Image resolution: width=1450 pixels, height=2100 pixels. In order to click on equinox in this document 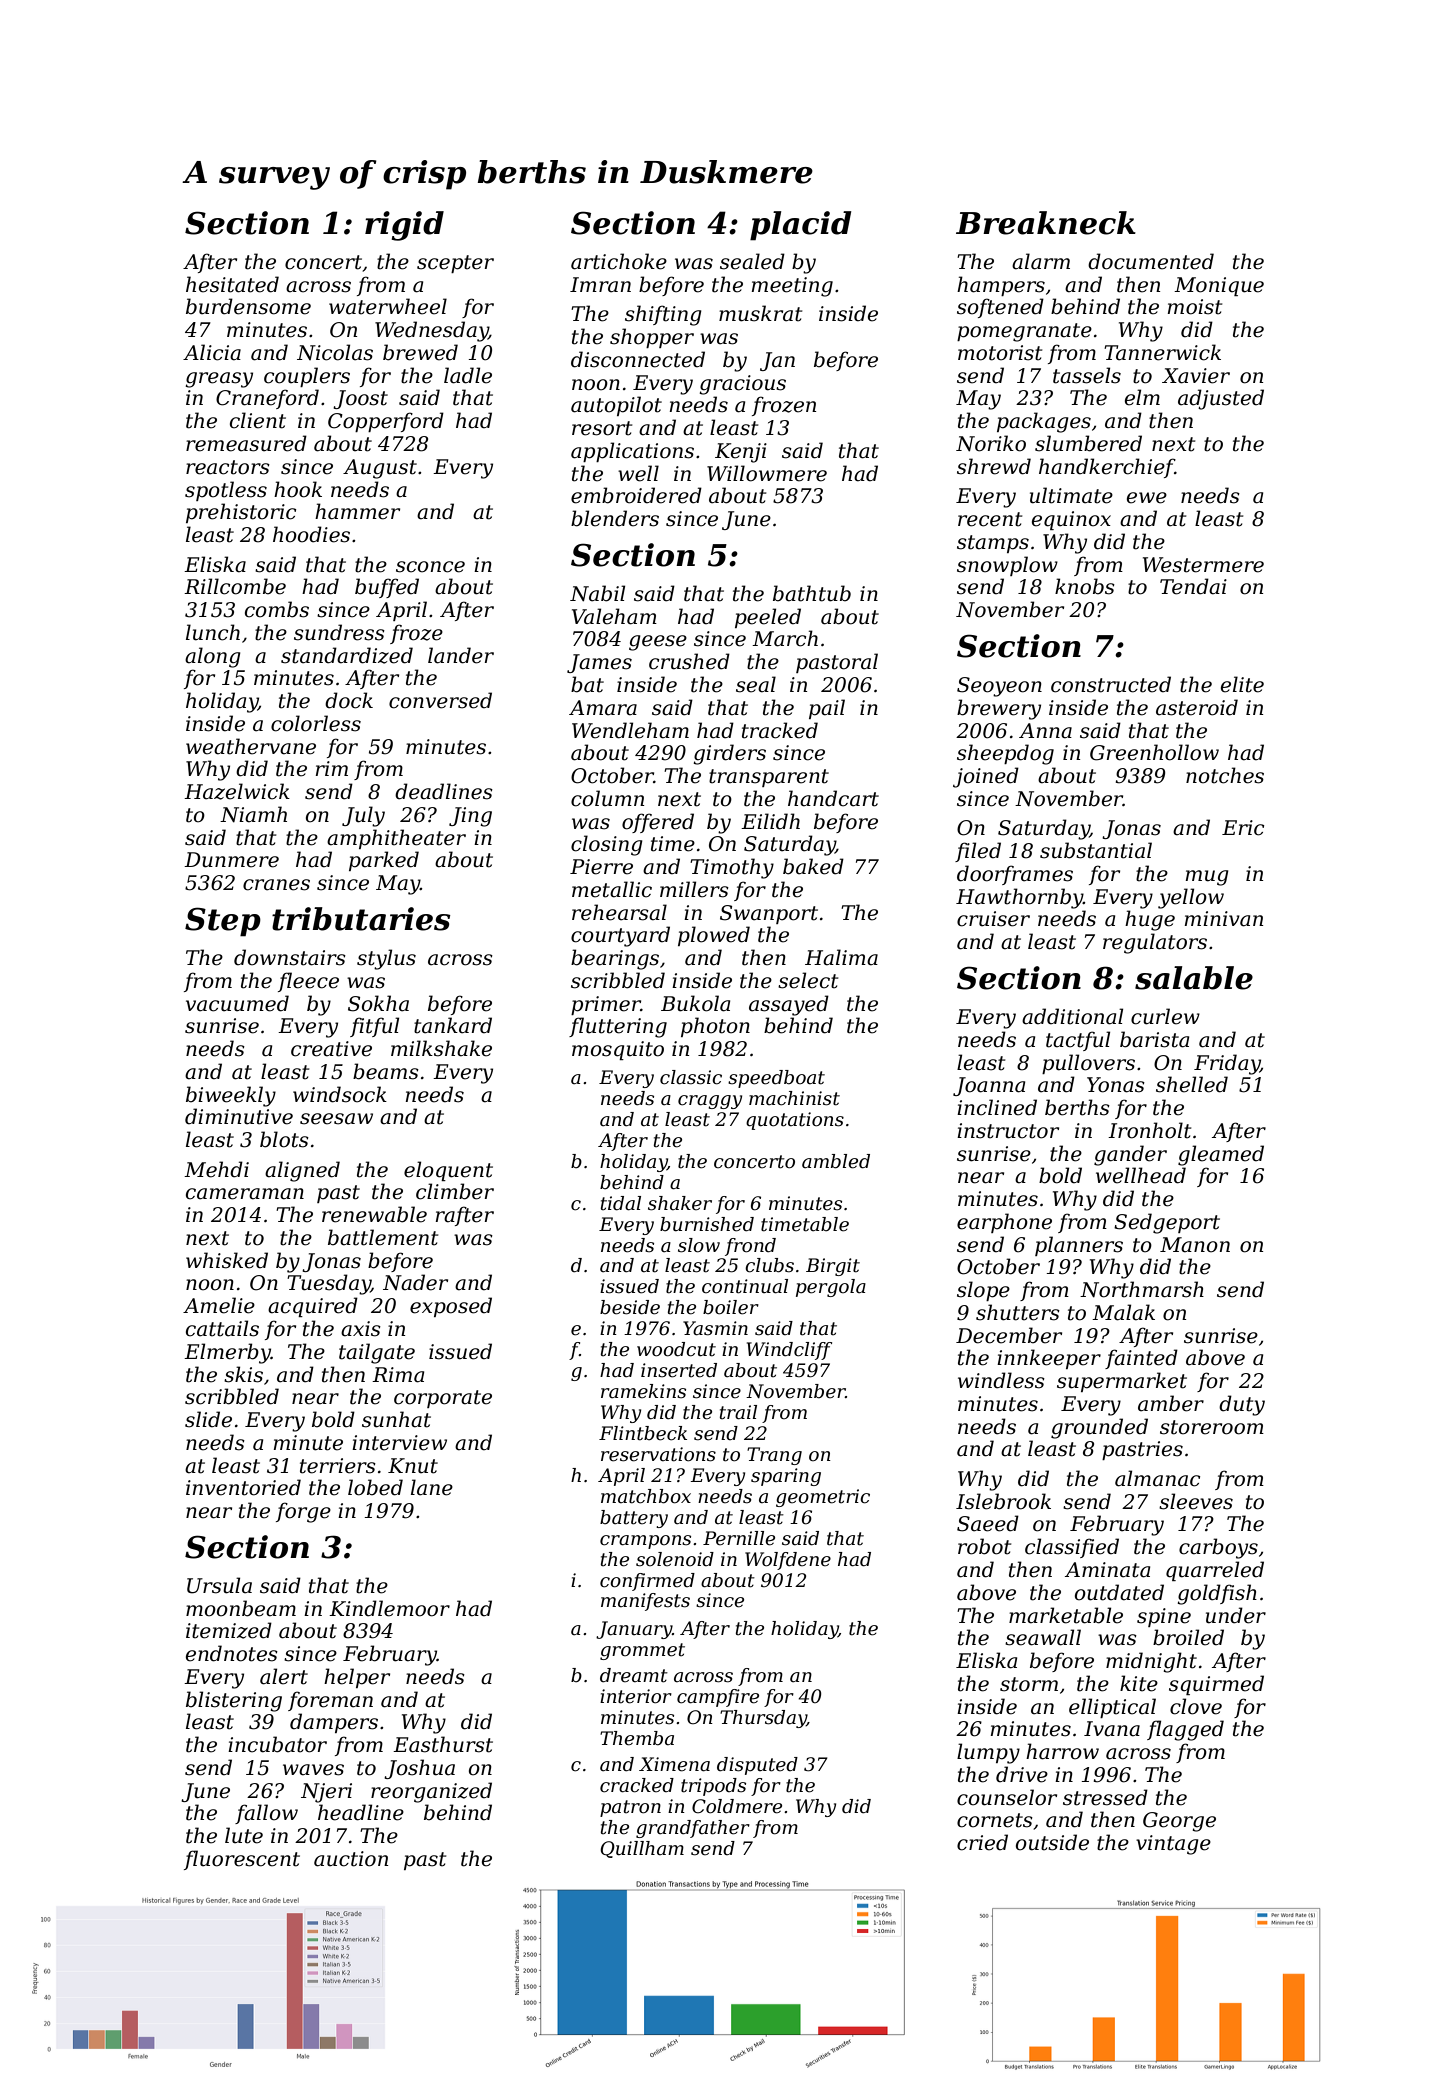, I will do `click(1071, 520)`.
